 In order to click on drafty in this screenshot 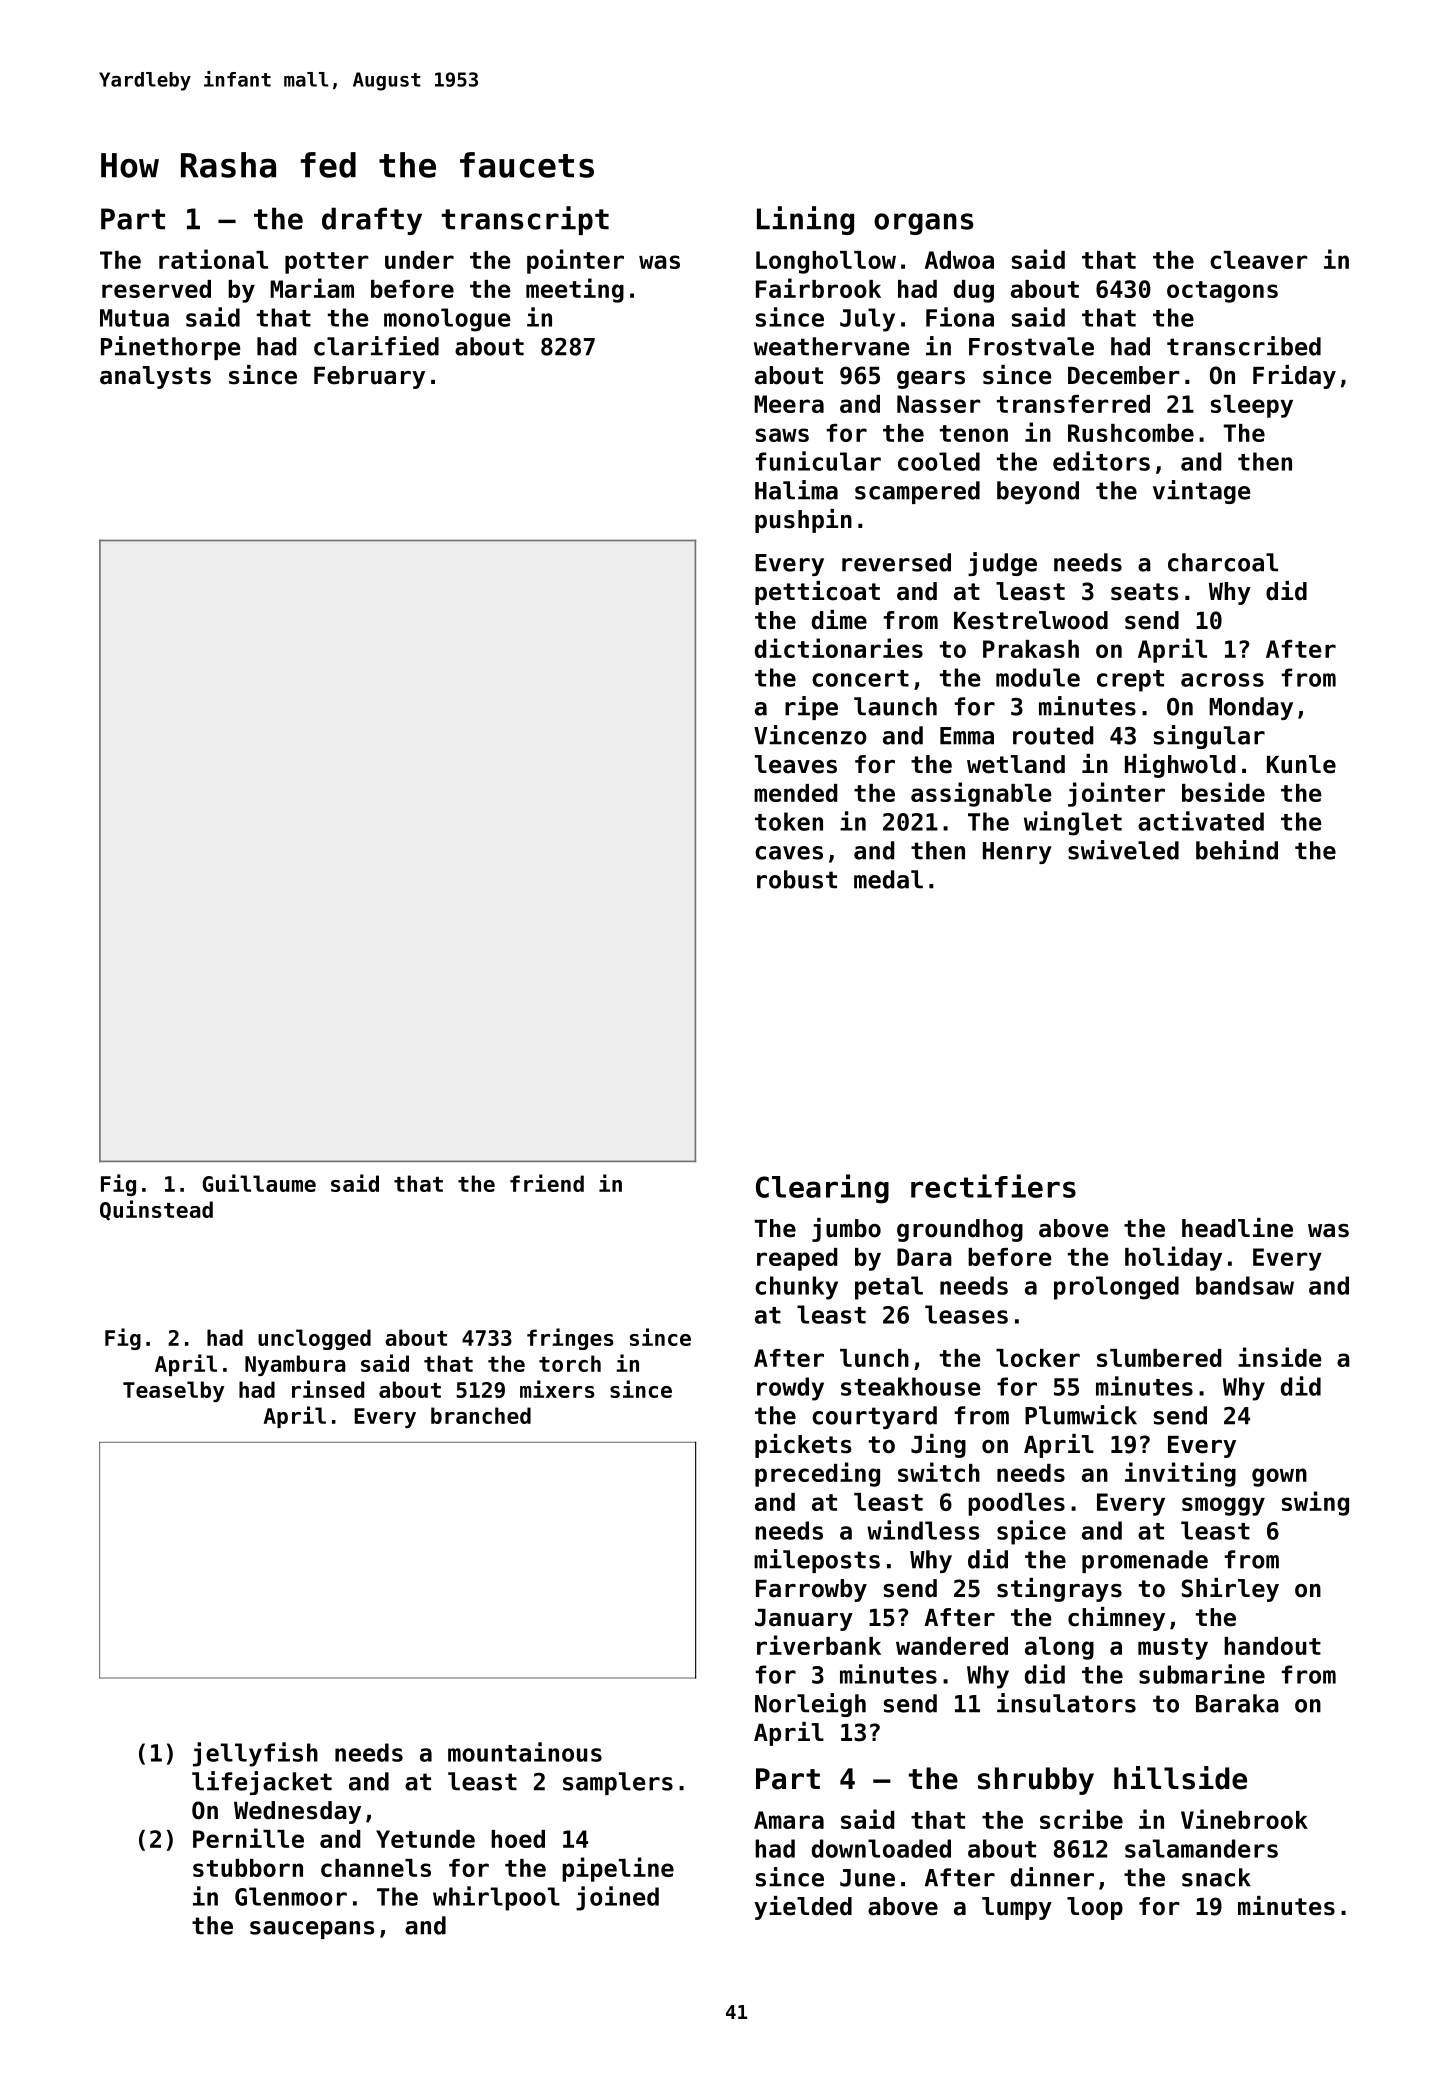, I will do `click(372, 221)`.
